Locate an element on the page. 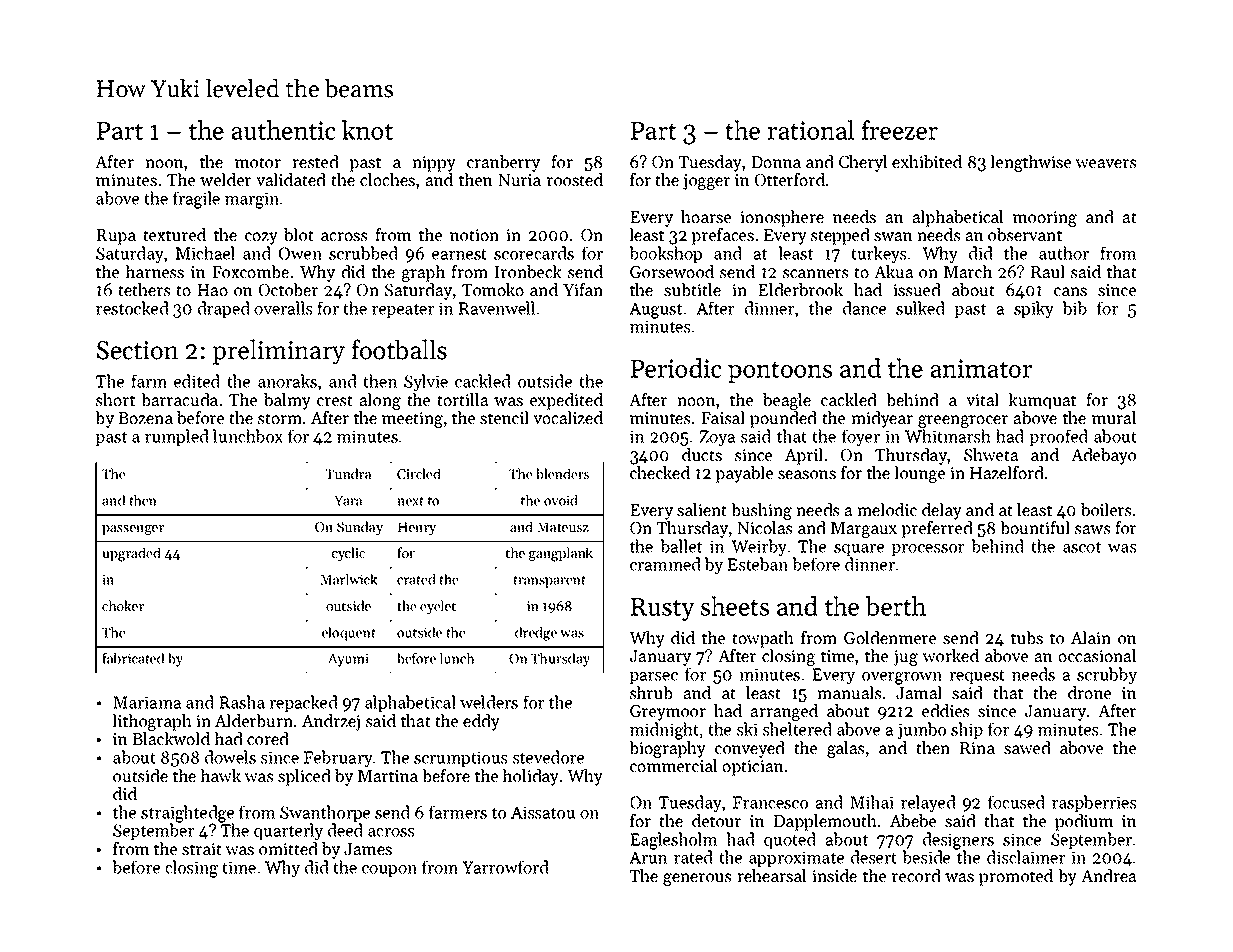 The width and height of the page is (1233, 952). Andrzej is located at coordinates (331, 722).
